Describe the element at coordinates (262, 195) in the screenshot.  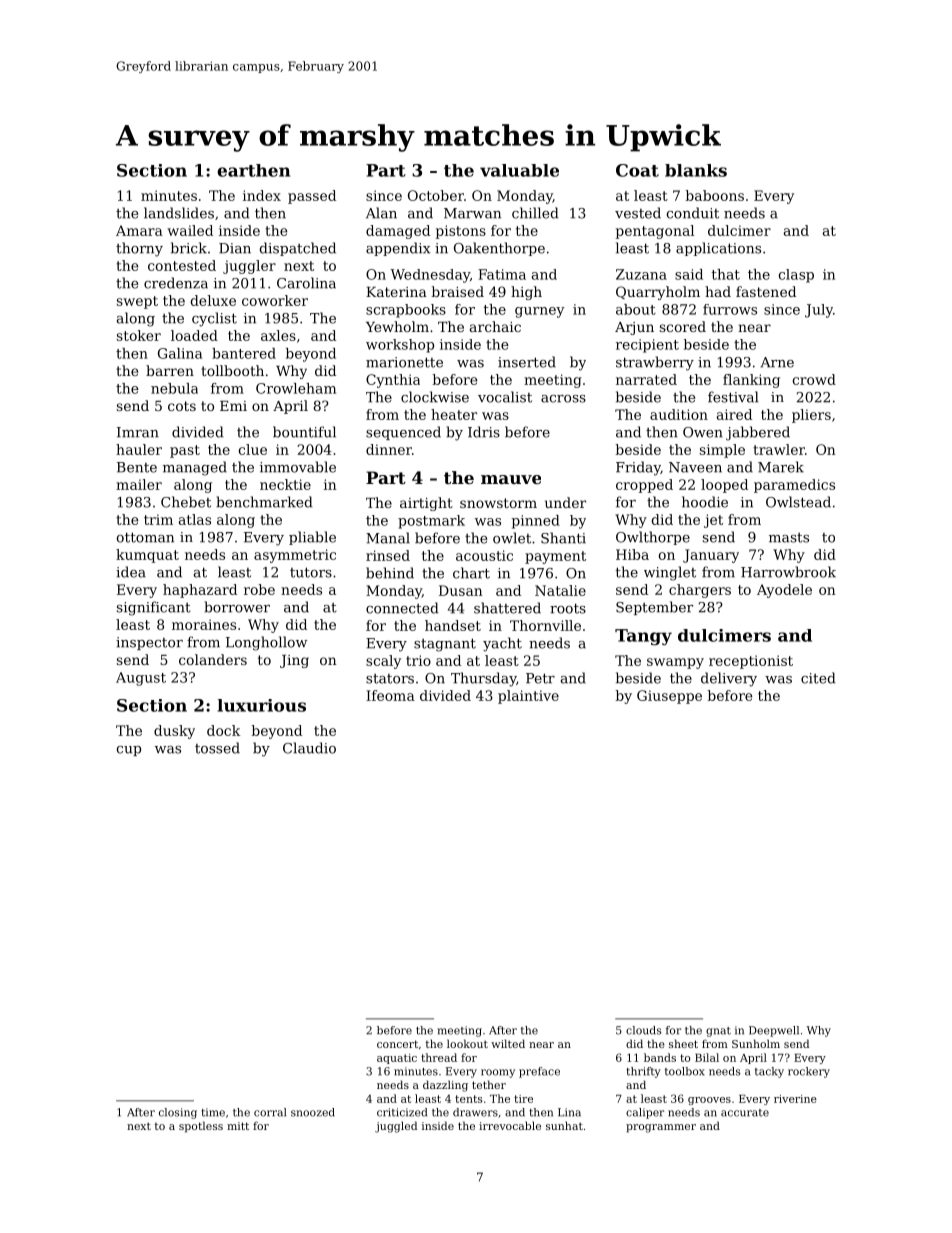
I see `index` at that location.
